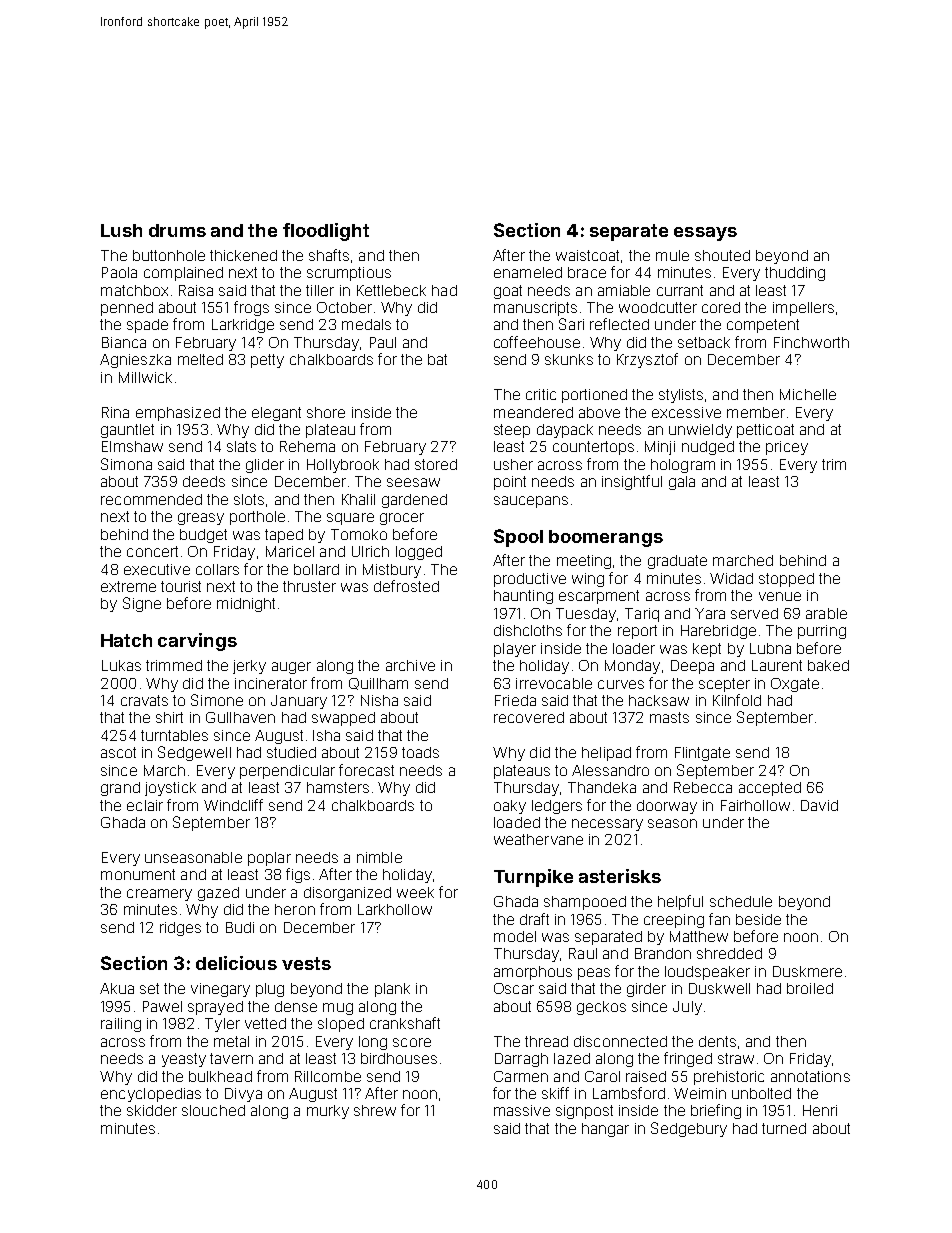 Image resolution: width=952 pixels, height=1233 pixels. Describe the element at coordinates (236, 963) in the screenshot. I see `delicious` at that location.
